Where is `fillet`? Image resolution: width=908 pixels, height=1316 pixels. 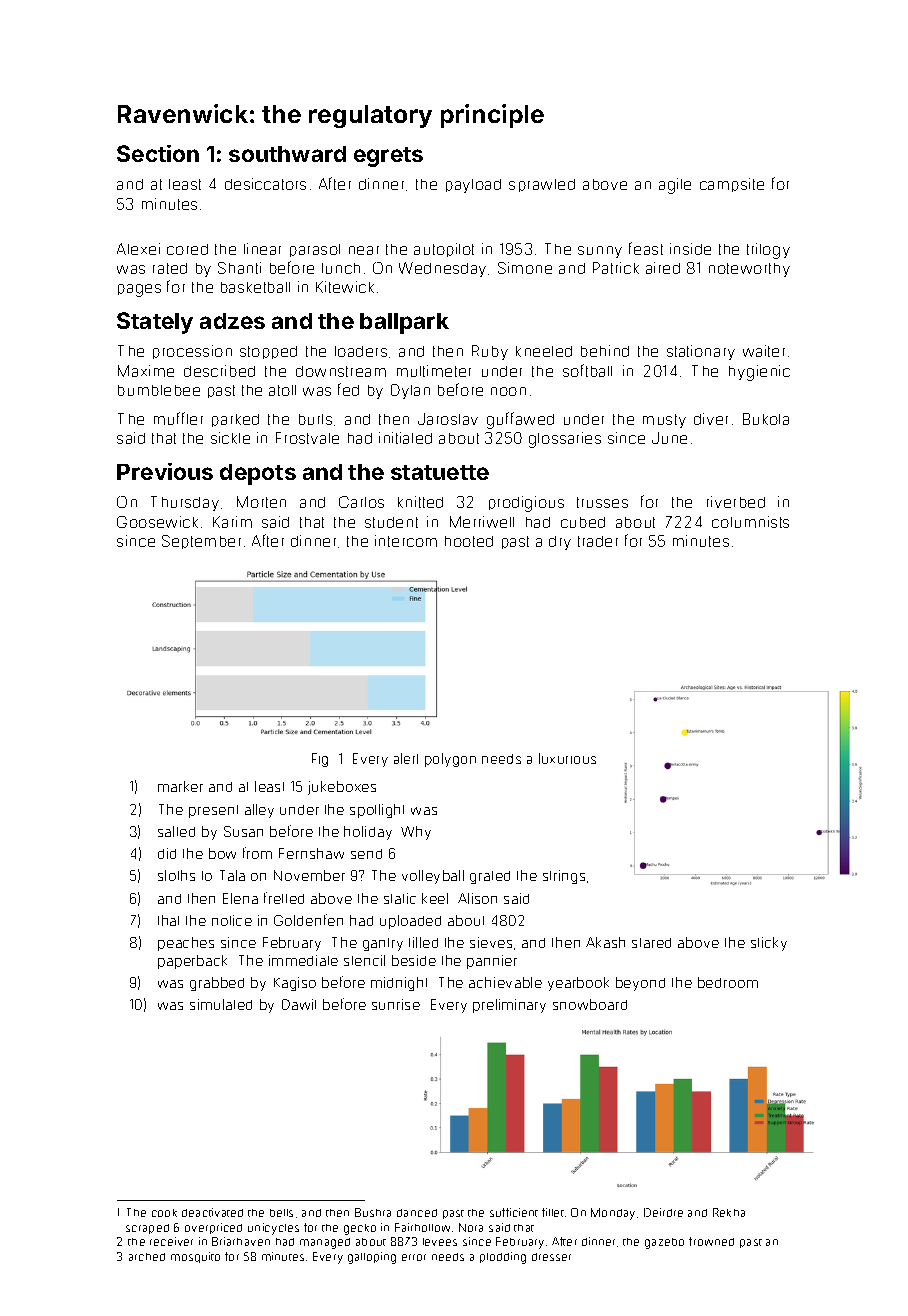
fillet is located at coordinates (553, 1212).
